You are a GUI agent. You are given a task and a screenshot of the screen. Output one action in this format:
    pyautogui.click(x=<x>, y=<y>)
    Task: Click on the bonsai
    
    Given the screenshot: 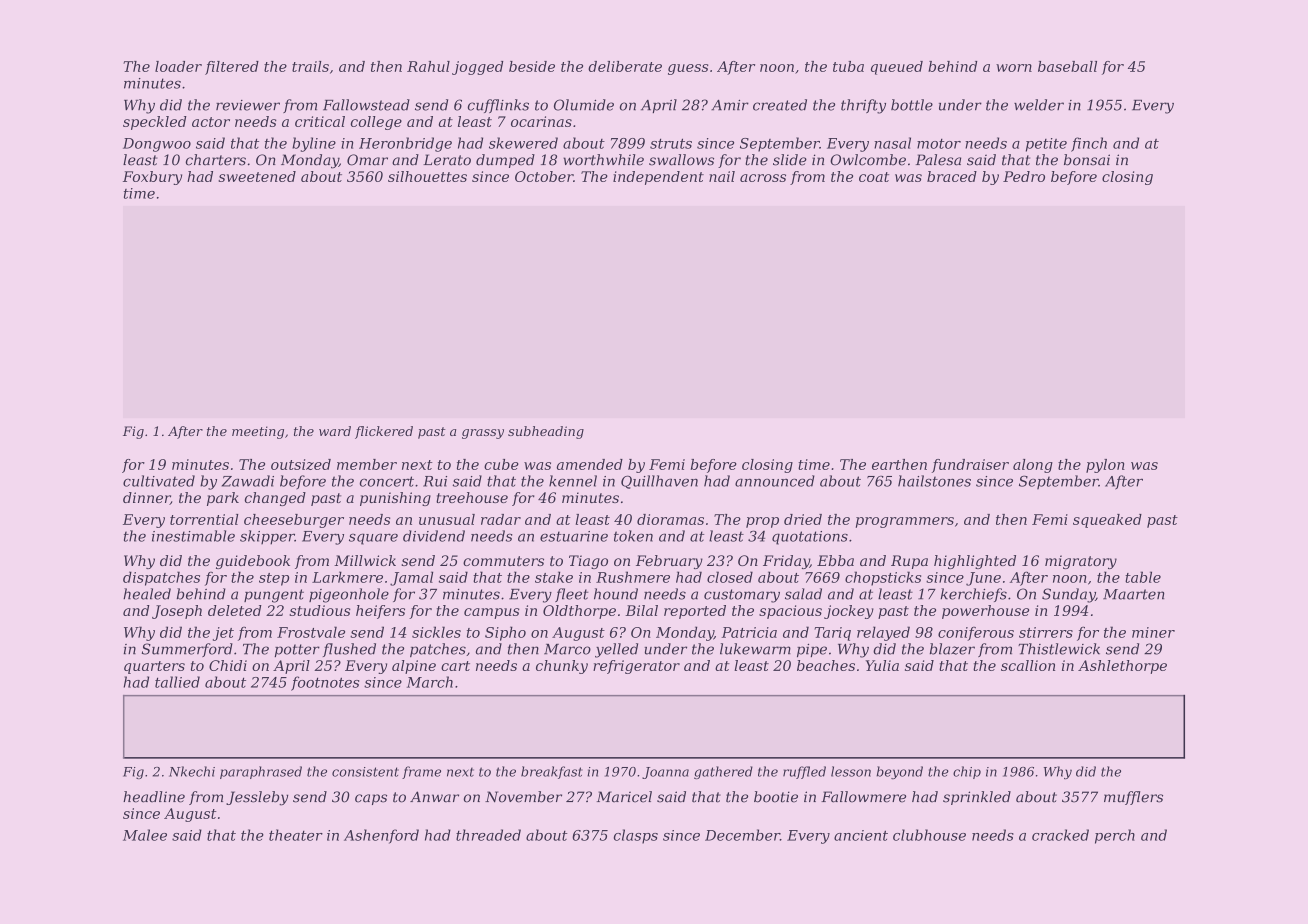 What is the action you would take?
    pyautogui.click(x=1087, y=160)
